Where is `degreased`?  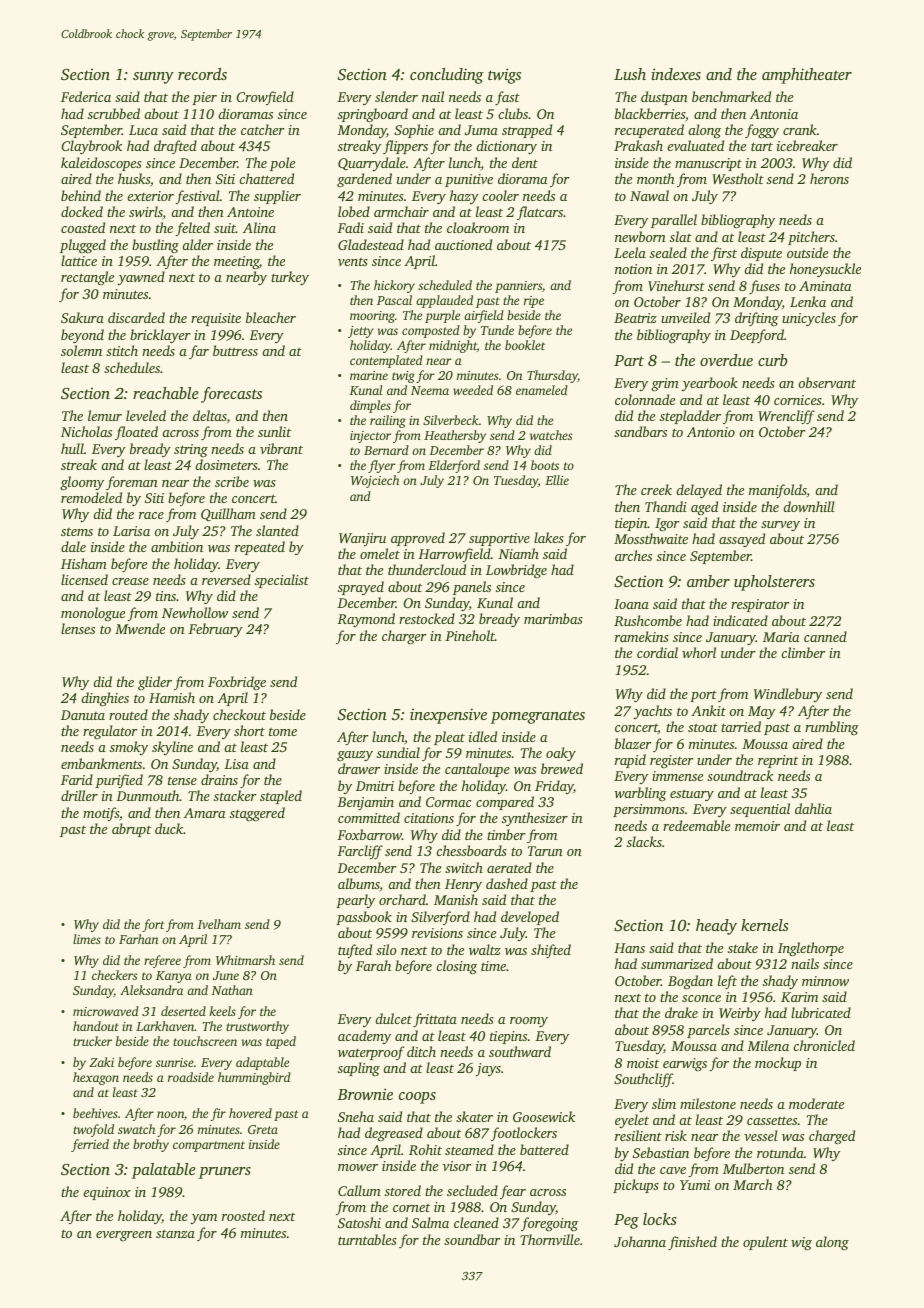 degreased is located at coordinates (394, 1134).
